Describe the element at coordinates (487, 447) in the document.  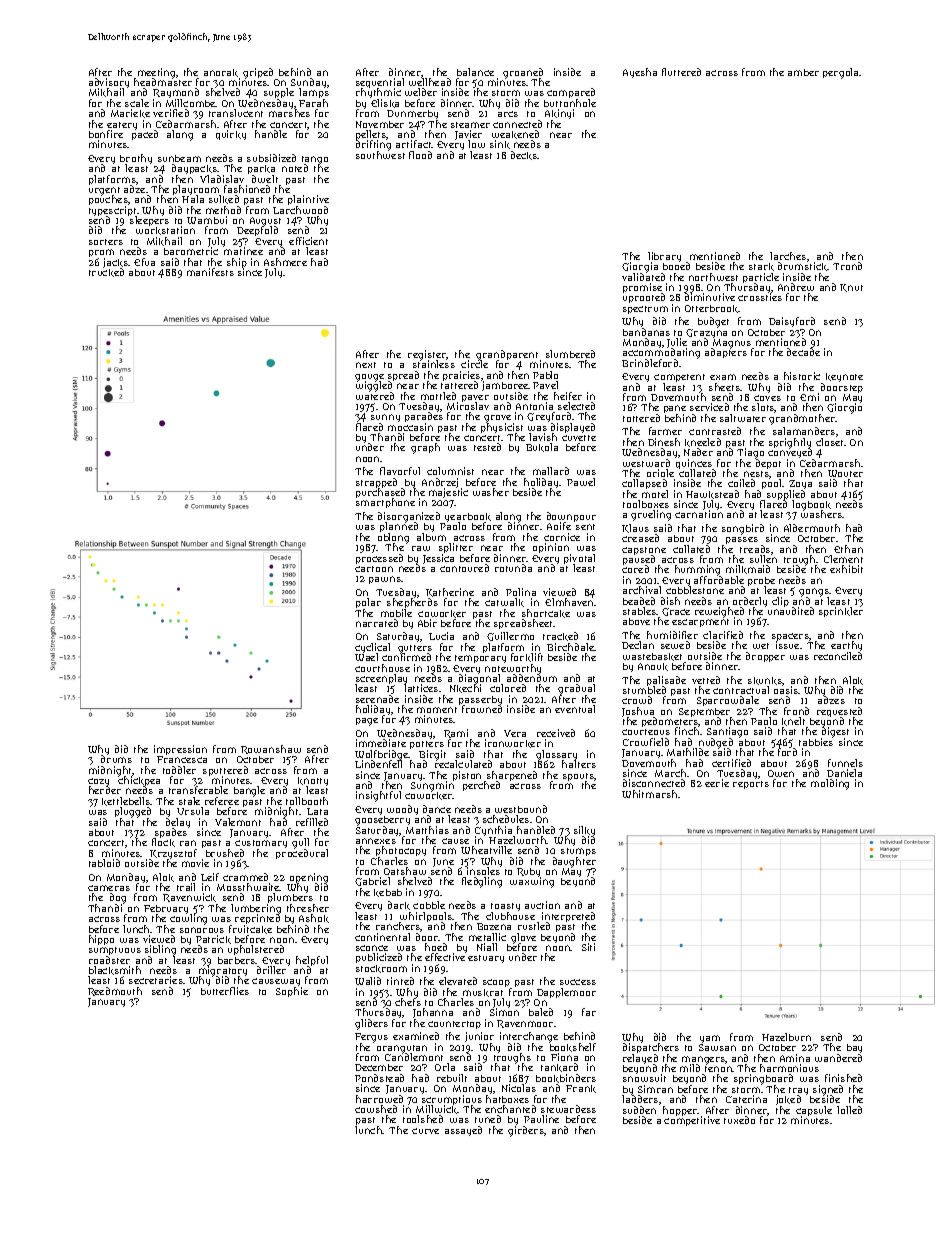
I see `tested` at that location.
